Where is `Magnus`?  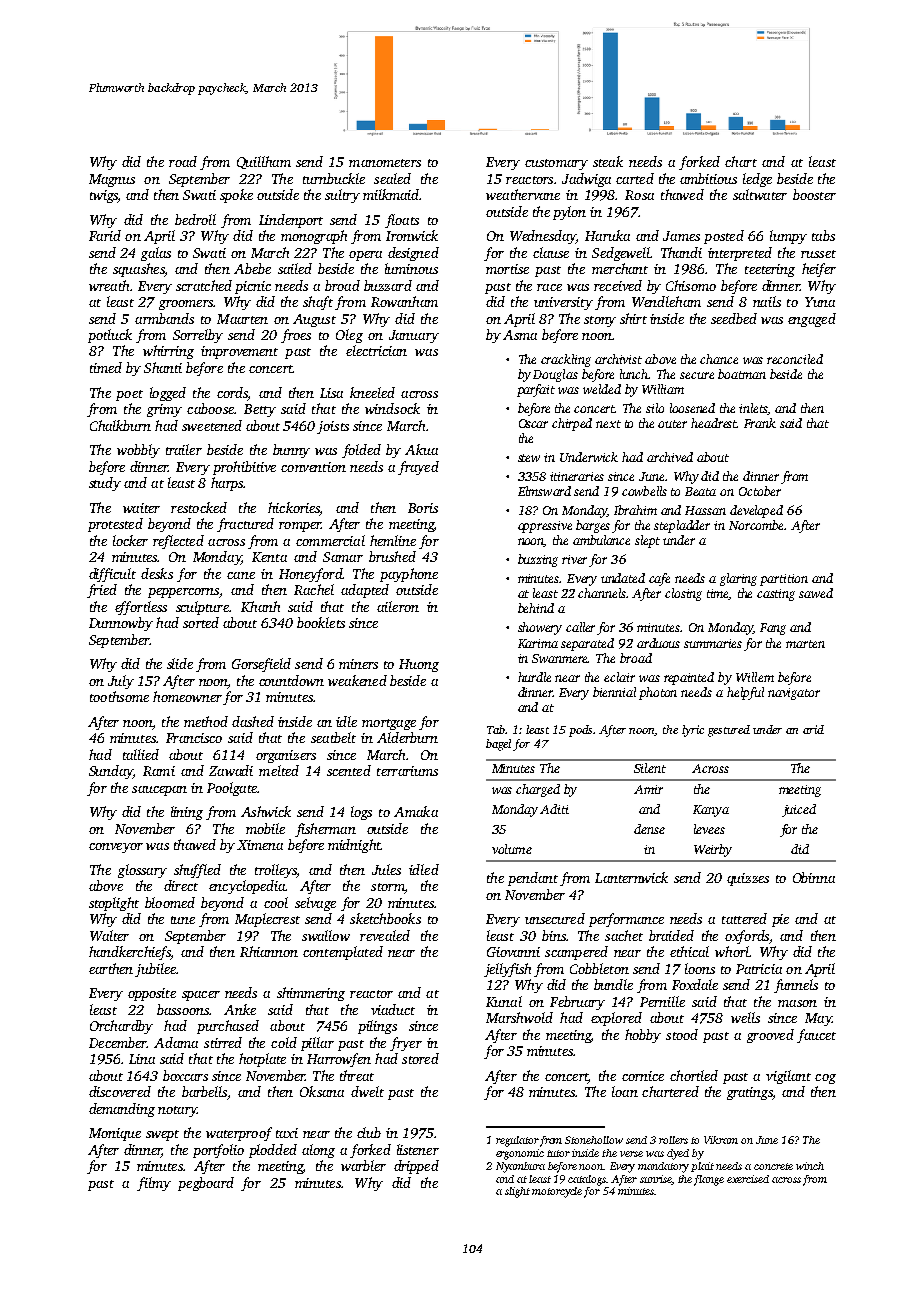
Magnus is located at coordinates (112, 180).
